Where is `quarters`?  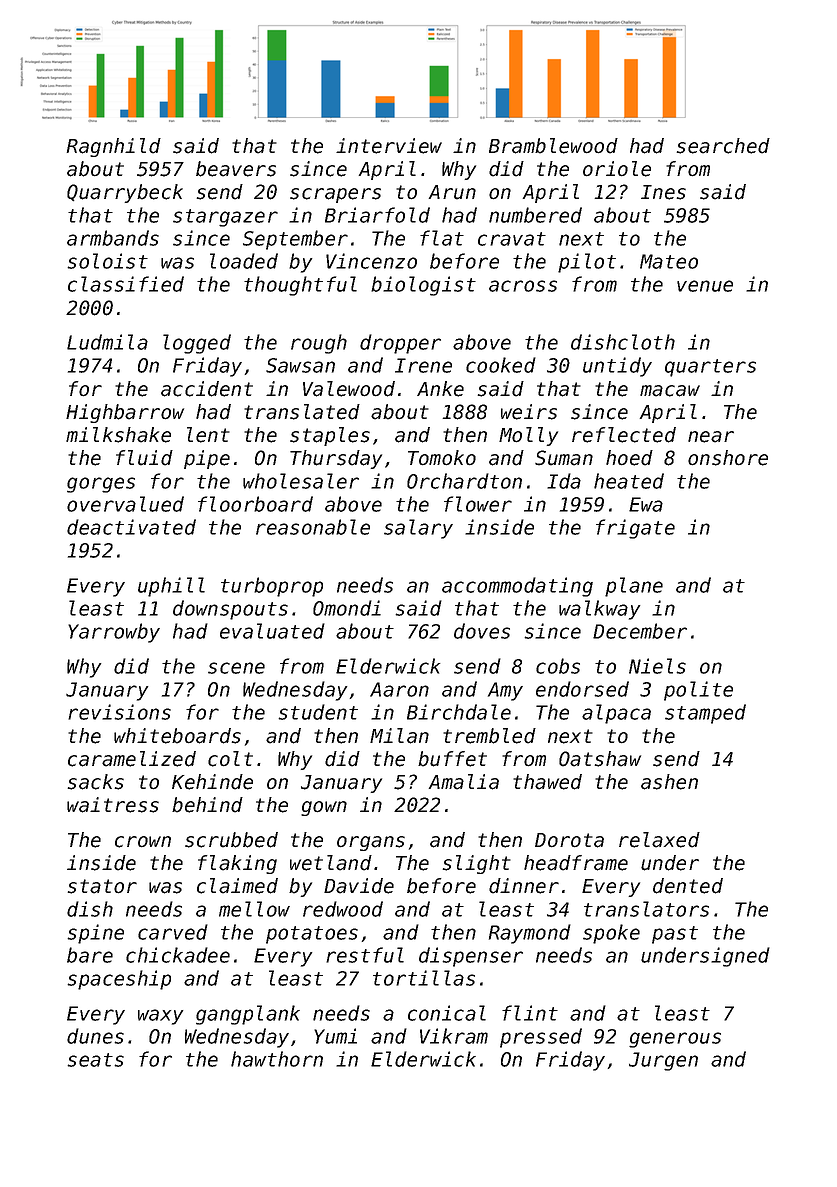 quarters is located at coordinates (710, 368).
